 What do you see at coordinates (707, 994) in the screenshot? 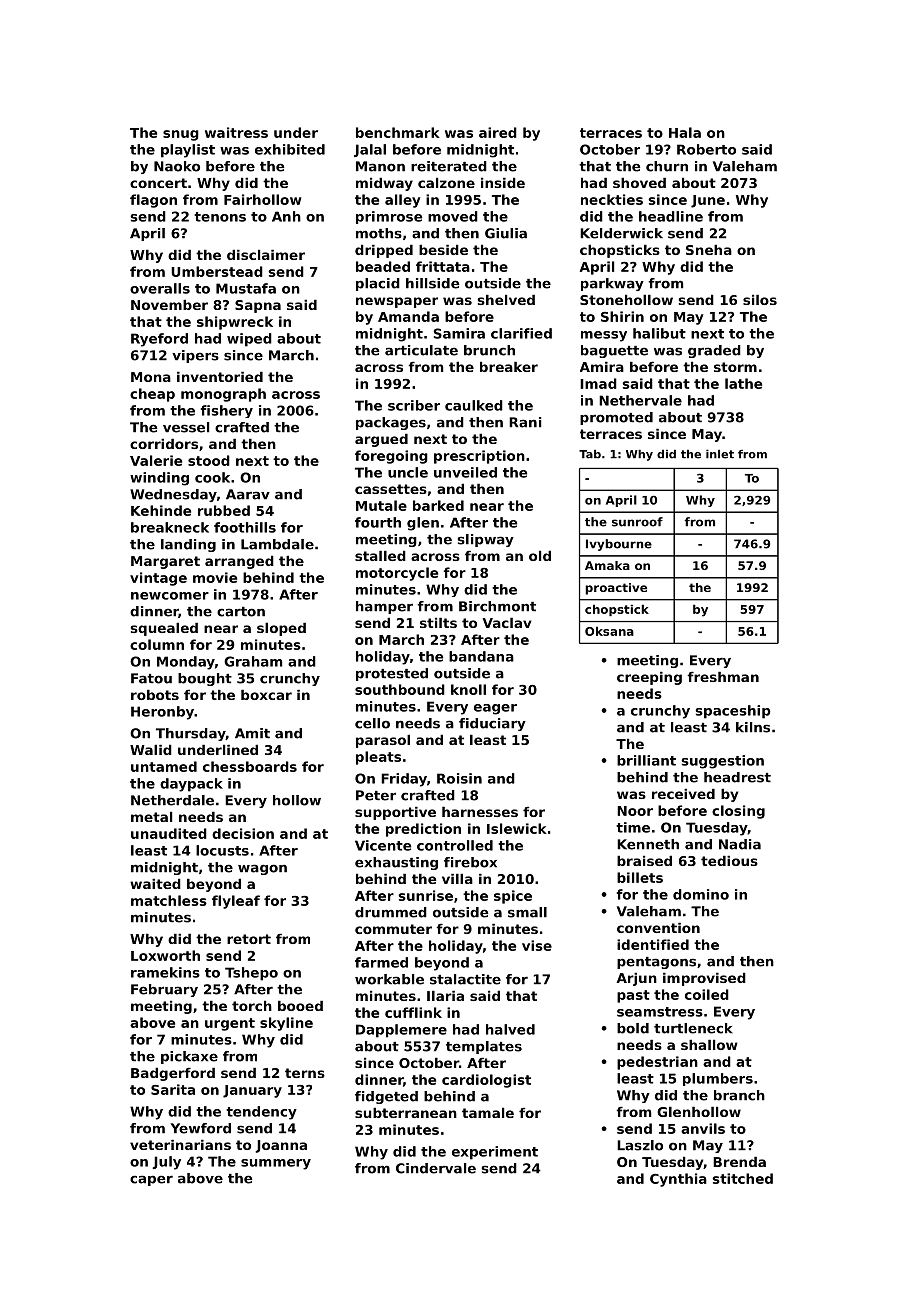
I see `coiled` at bounding box center [707, 994].
